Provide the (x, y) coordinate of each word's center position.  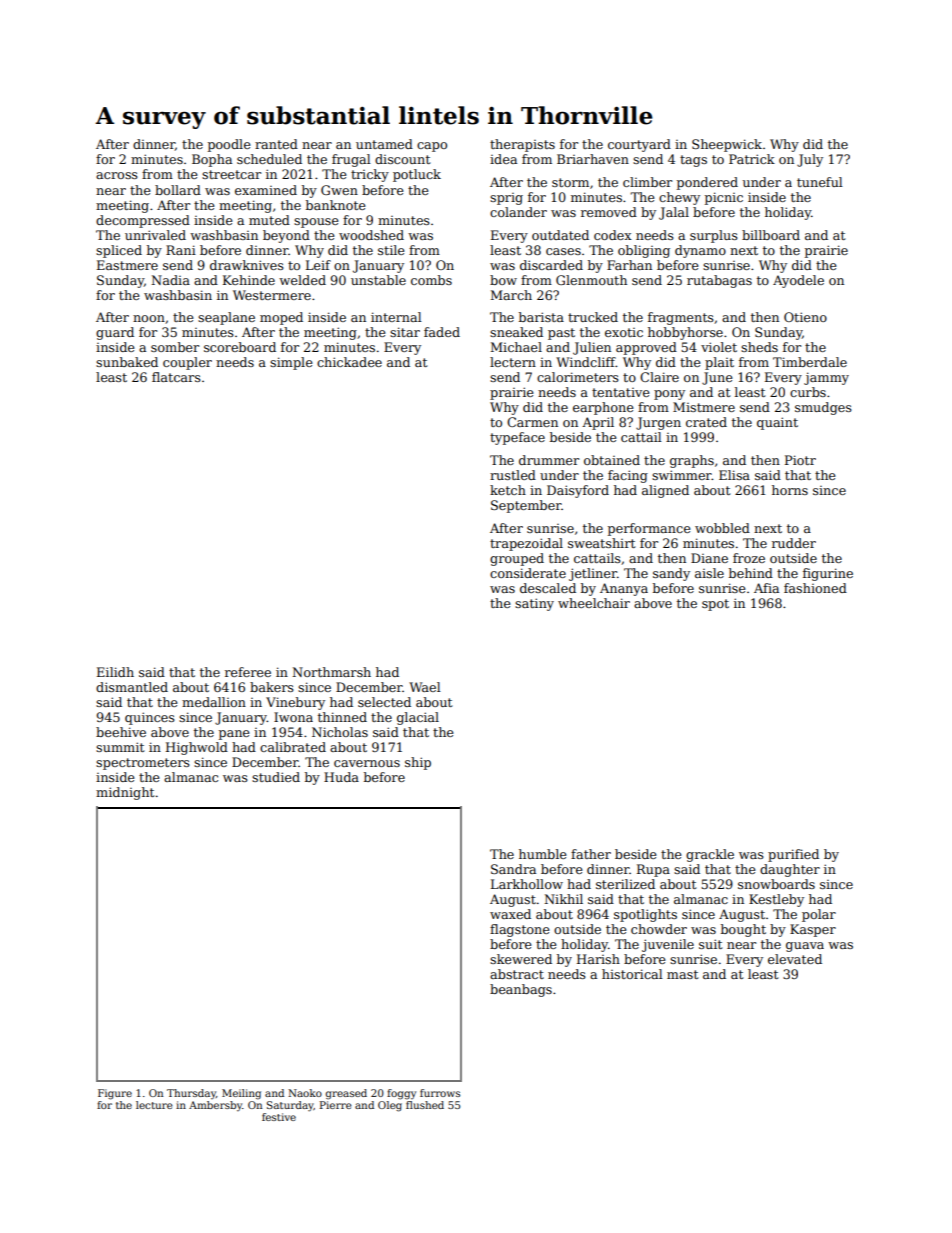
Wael (425, 687)
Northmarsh (331, 672)
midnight (125, 793)
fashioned (815, 588)
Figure (115, 1094)
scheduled (269, 159)
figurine (828, 574)
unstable (378, 280)
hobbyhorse (685, 333)
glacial (418, 718)
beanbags (521, 990)
